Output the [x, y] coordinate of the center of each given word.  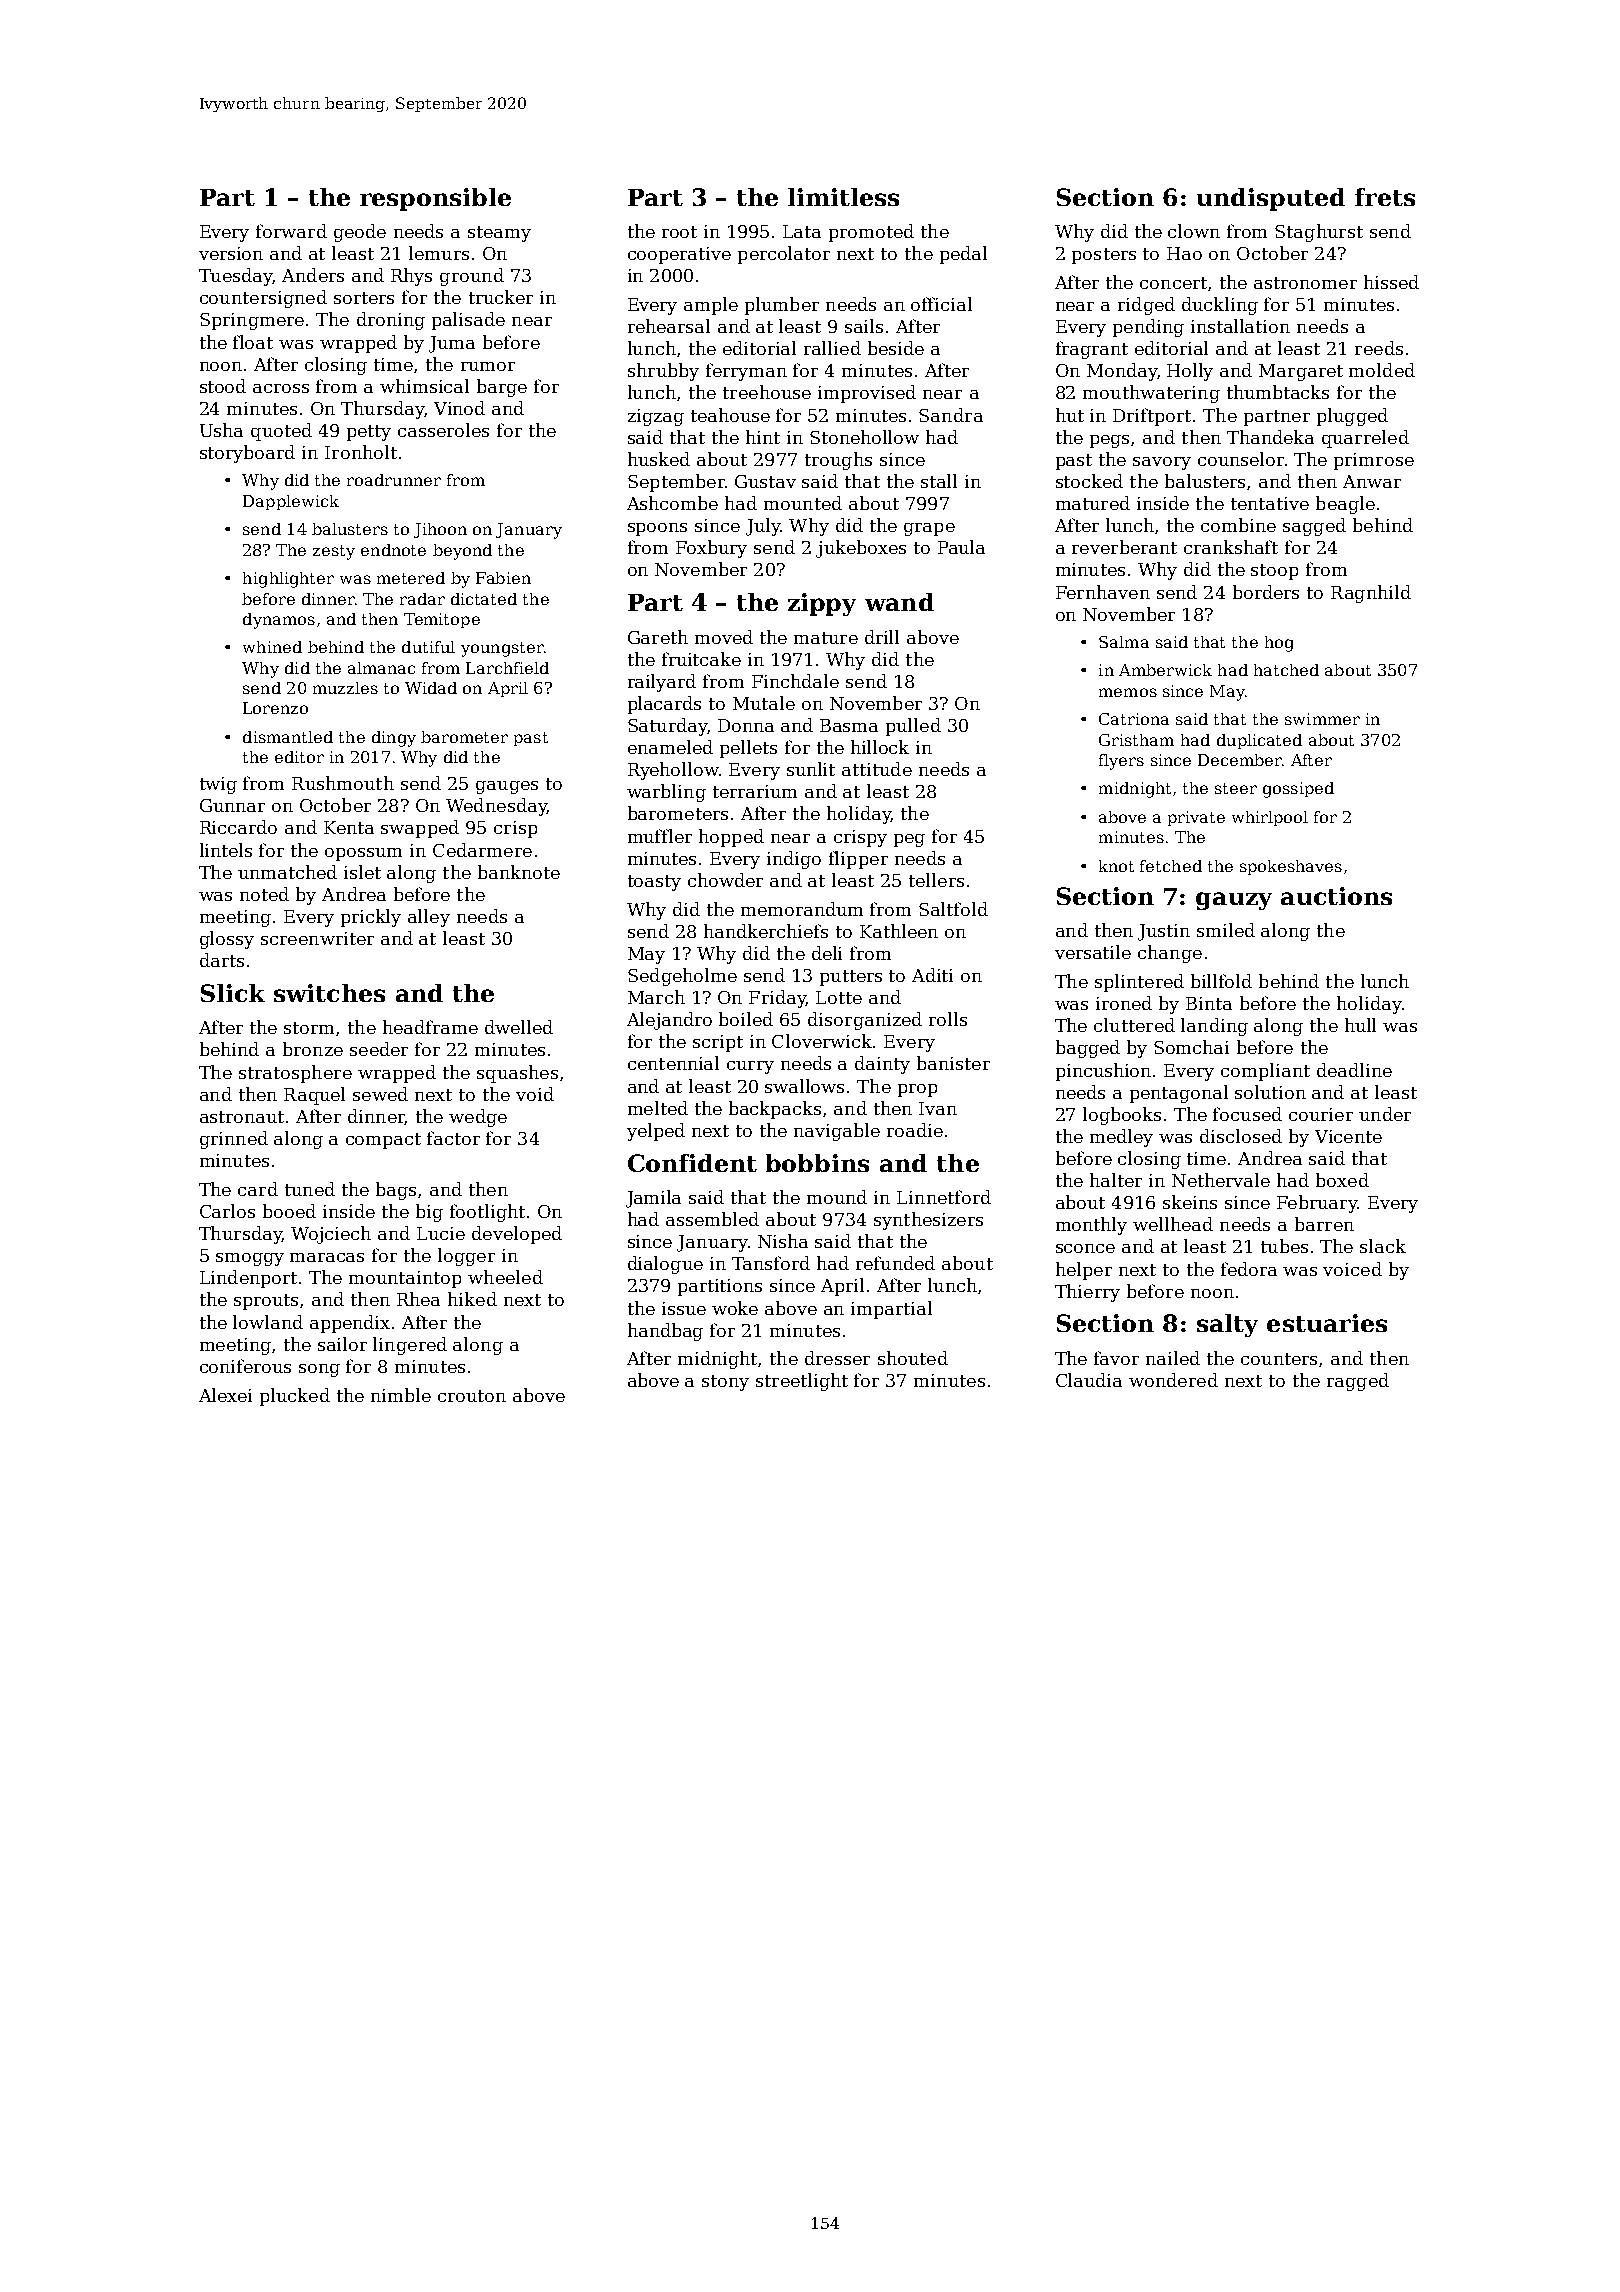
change [1170, 954]
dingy [394, 739]
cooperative [679, 255]
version [231, 253]
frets [1385, 197]
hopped [731, 838]
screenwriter [317, 938]
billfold [1221, 981]
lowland [268, 1322]
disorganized [865, 1021]
